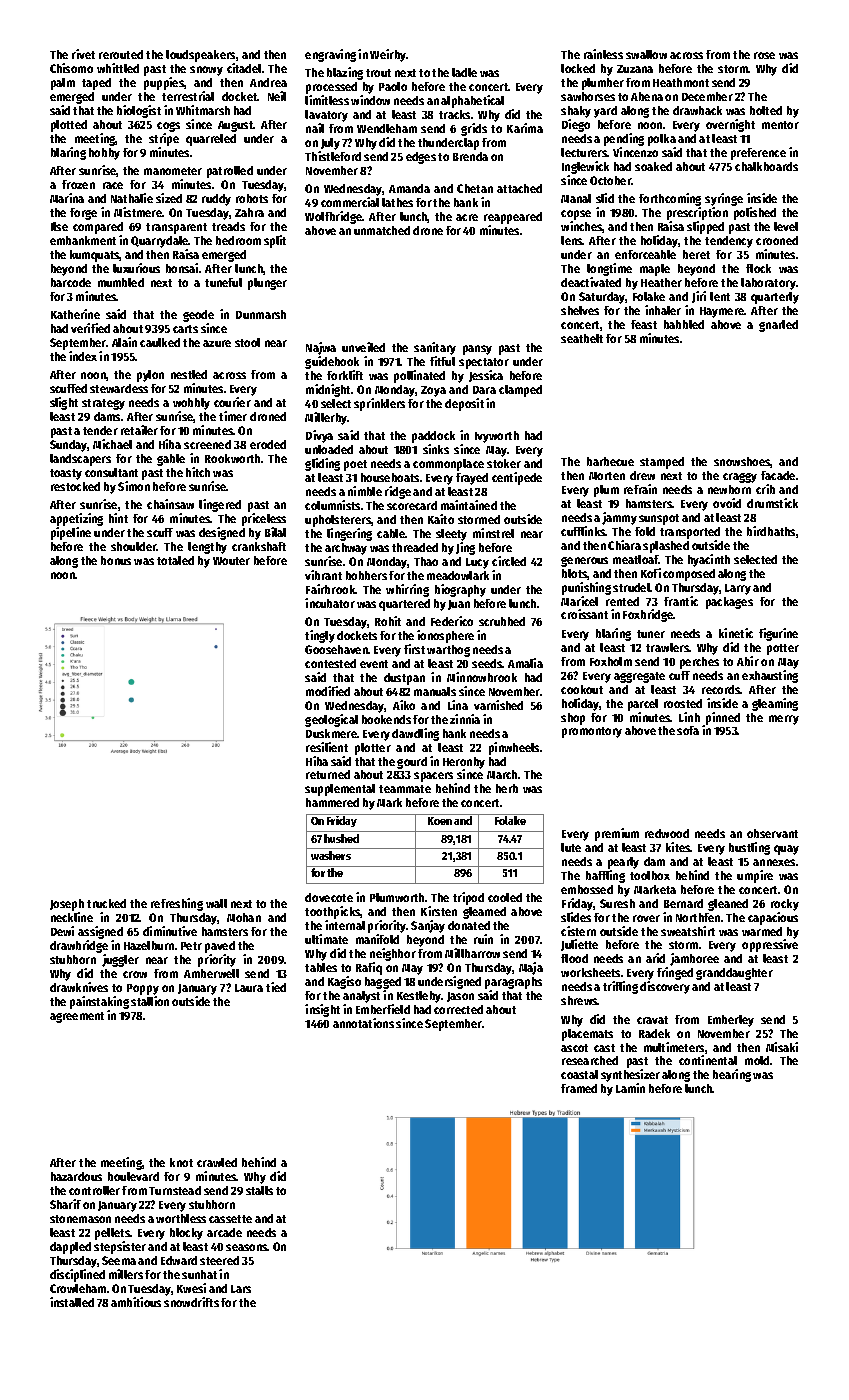  I want to click on Lars, so click(241, 1289).
